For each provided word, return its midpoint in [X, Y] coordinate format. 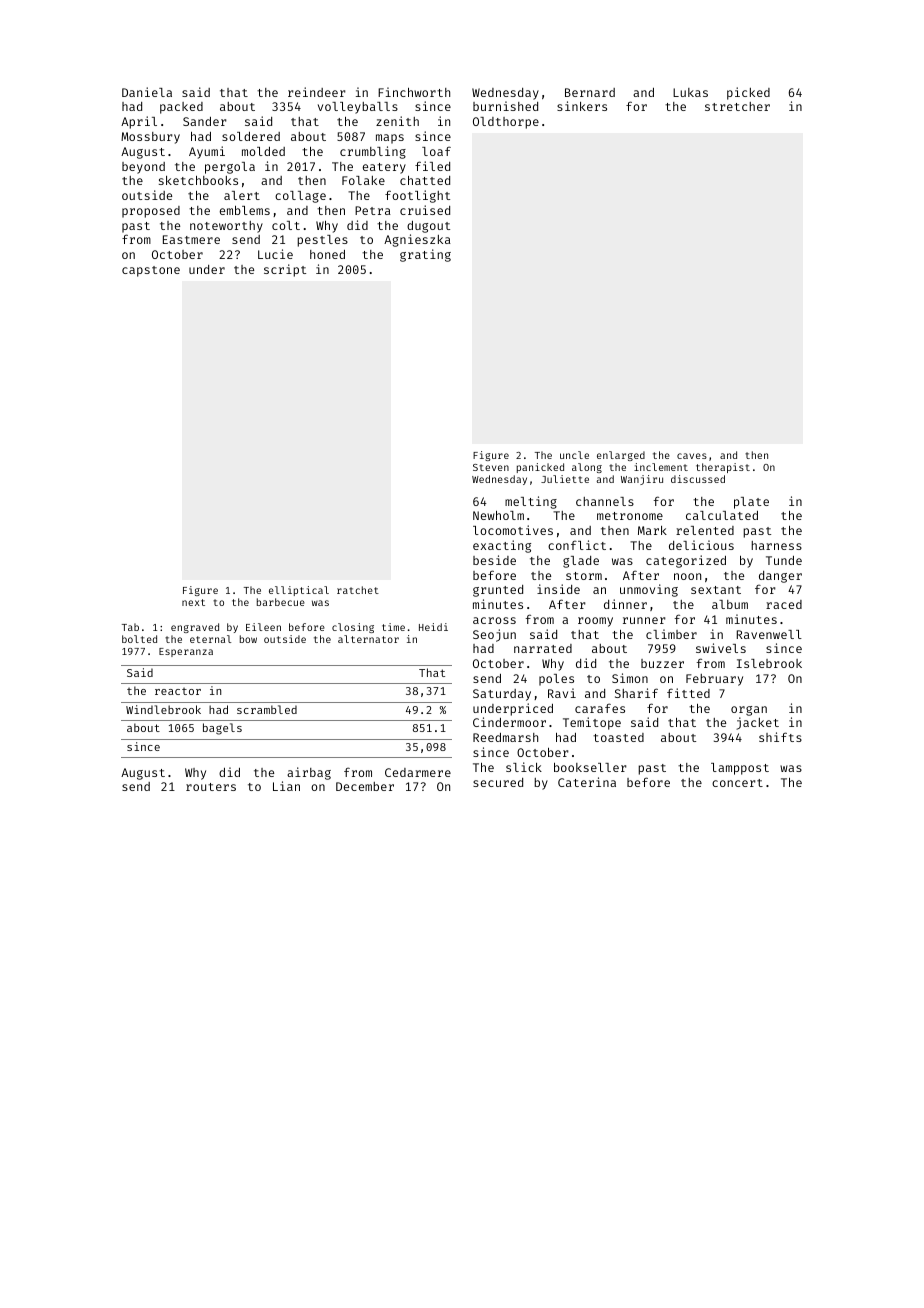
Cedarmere [418, 772]
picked [748, 93]
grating [425, 255]
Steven [491, 467]
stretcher [737, 106]
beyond [143, 168]
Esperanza [186, 652]
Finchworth [414, 92]
